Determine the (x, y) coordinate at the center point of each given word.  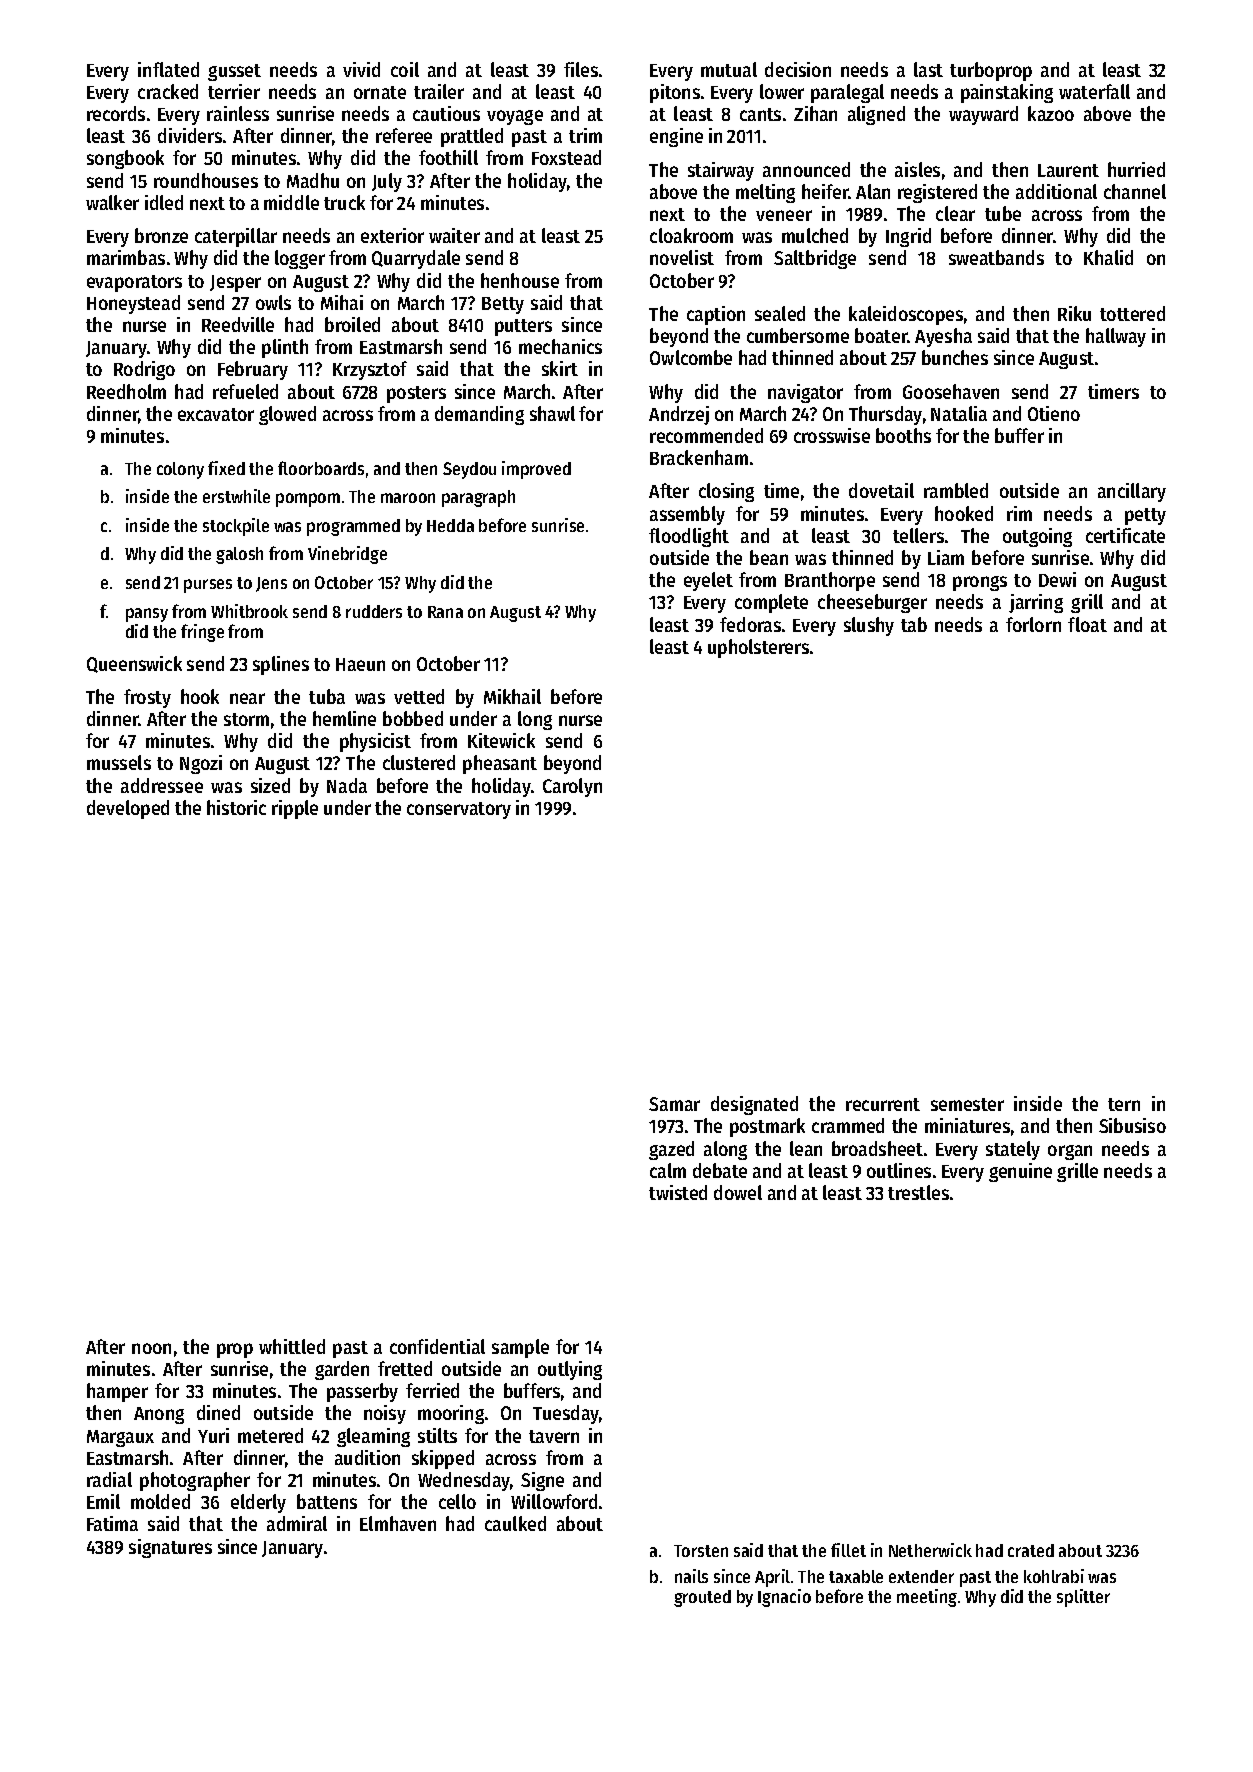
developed (128, 809)
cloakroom (691, 235)
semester (967, 1104)
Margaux (120, 1438)
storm (246, 719)
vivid (361, 69)
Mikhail (512, 696)
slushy (869, 626)
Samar (674, 1104)
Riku (1074, 313)
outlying (570, 1370)
